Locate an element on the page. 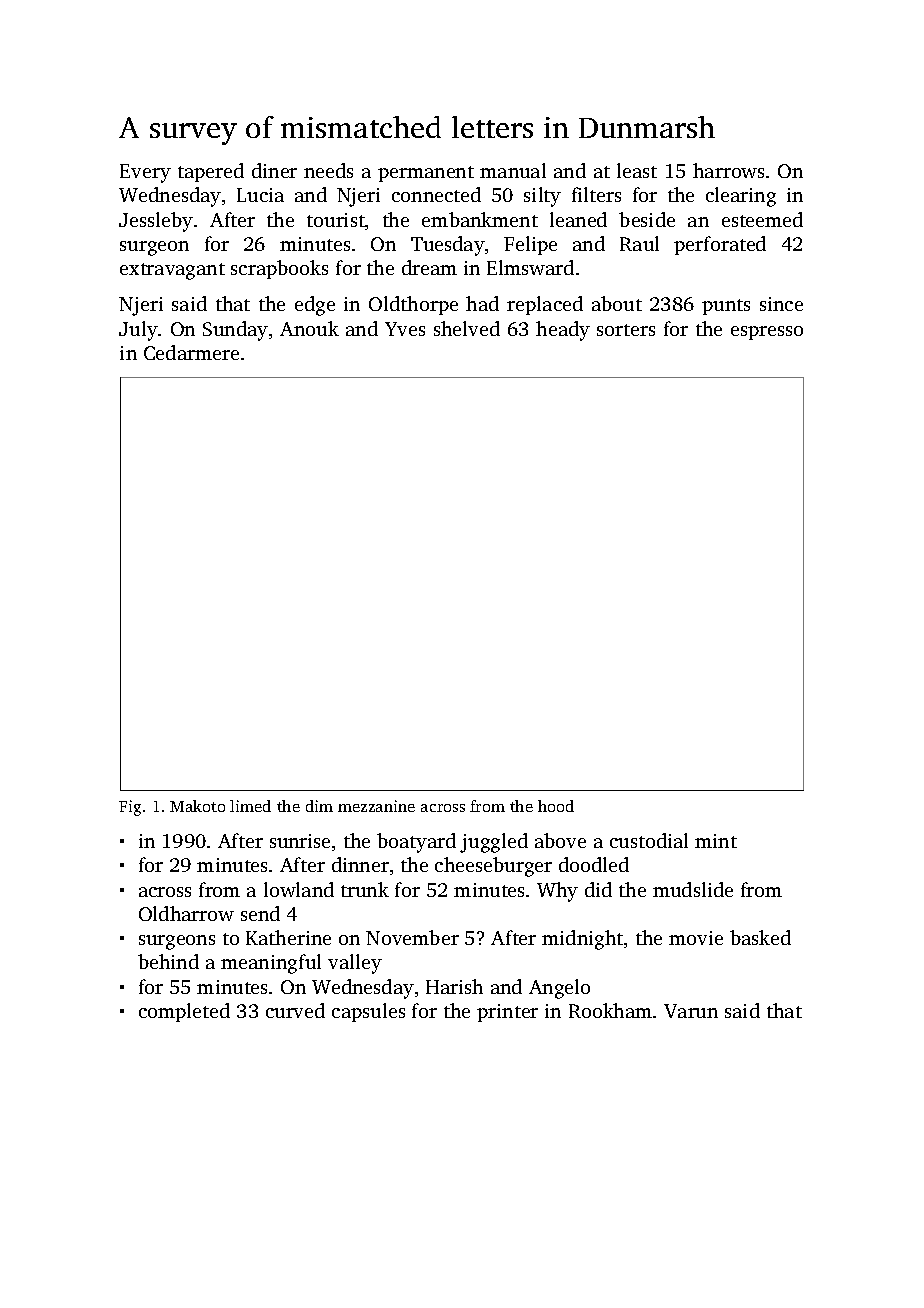 The image size is (924, 1308). Cedarmere is located at coordinates (191, 352).
